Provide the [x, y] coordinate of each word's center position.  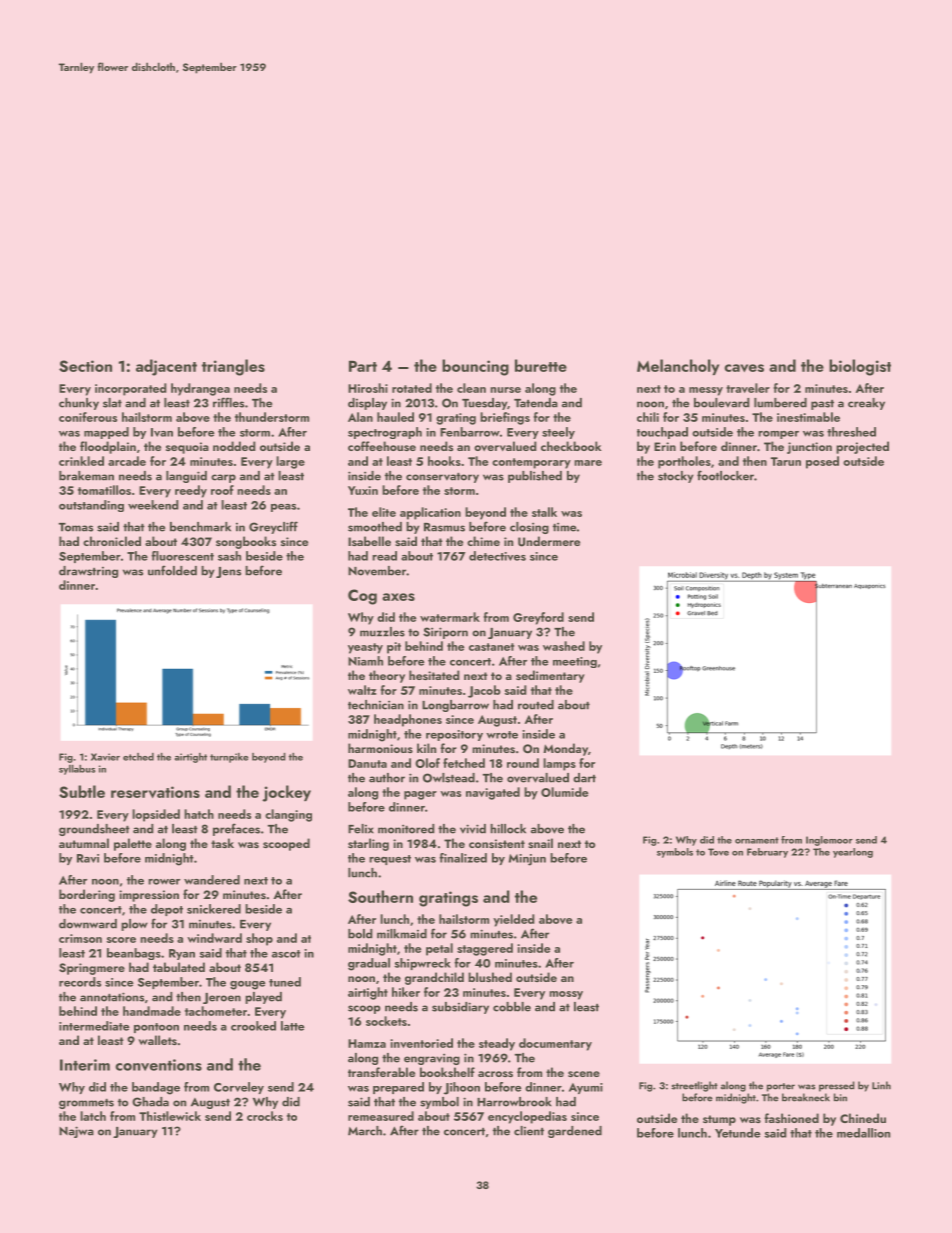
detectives [497, 556]
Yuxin [363, 490]
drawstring [88, 572]
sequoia [187, 448]
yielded [513, 920]
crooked [253, 1026]
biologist [860, 367]
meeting [575, 662]
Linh [881, 1085]
